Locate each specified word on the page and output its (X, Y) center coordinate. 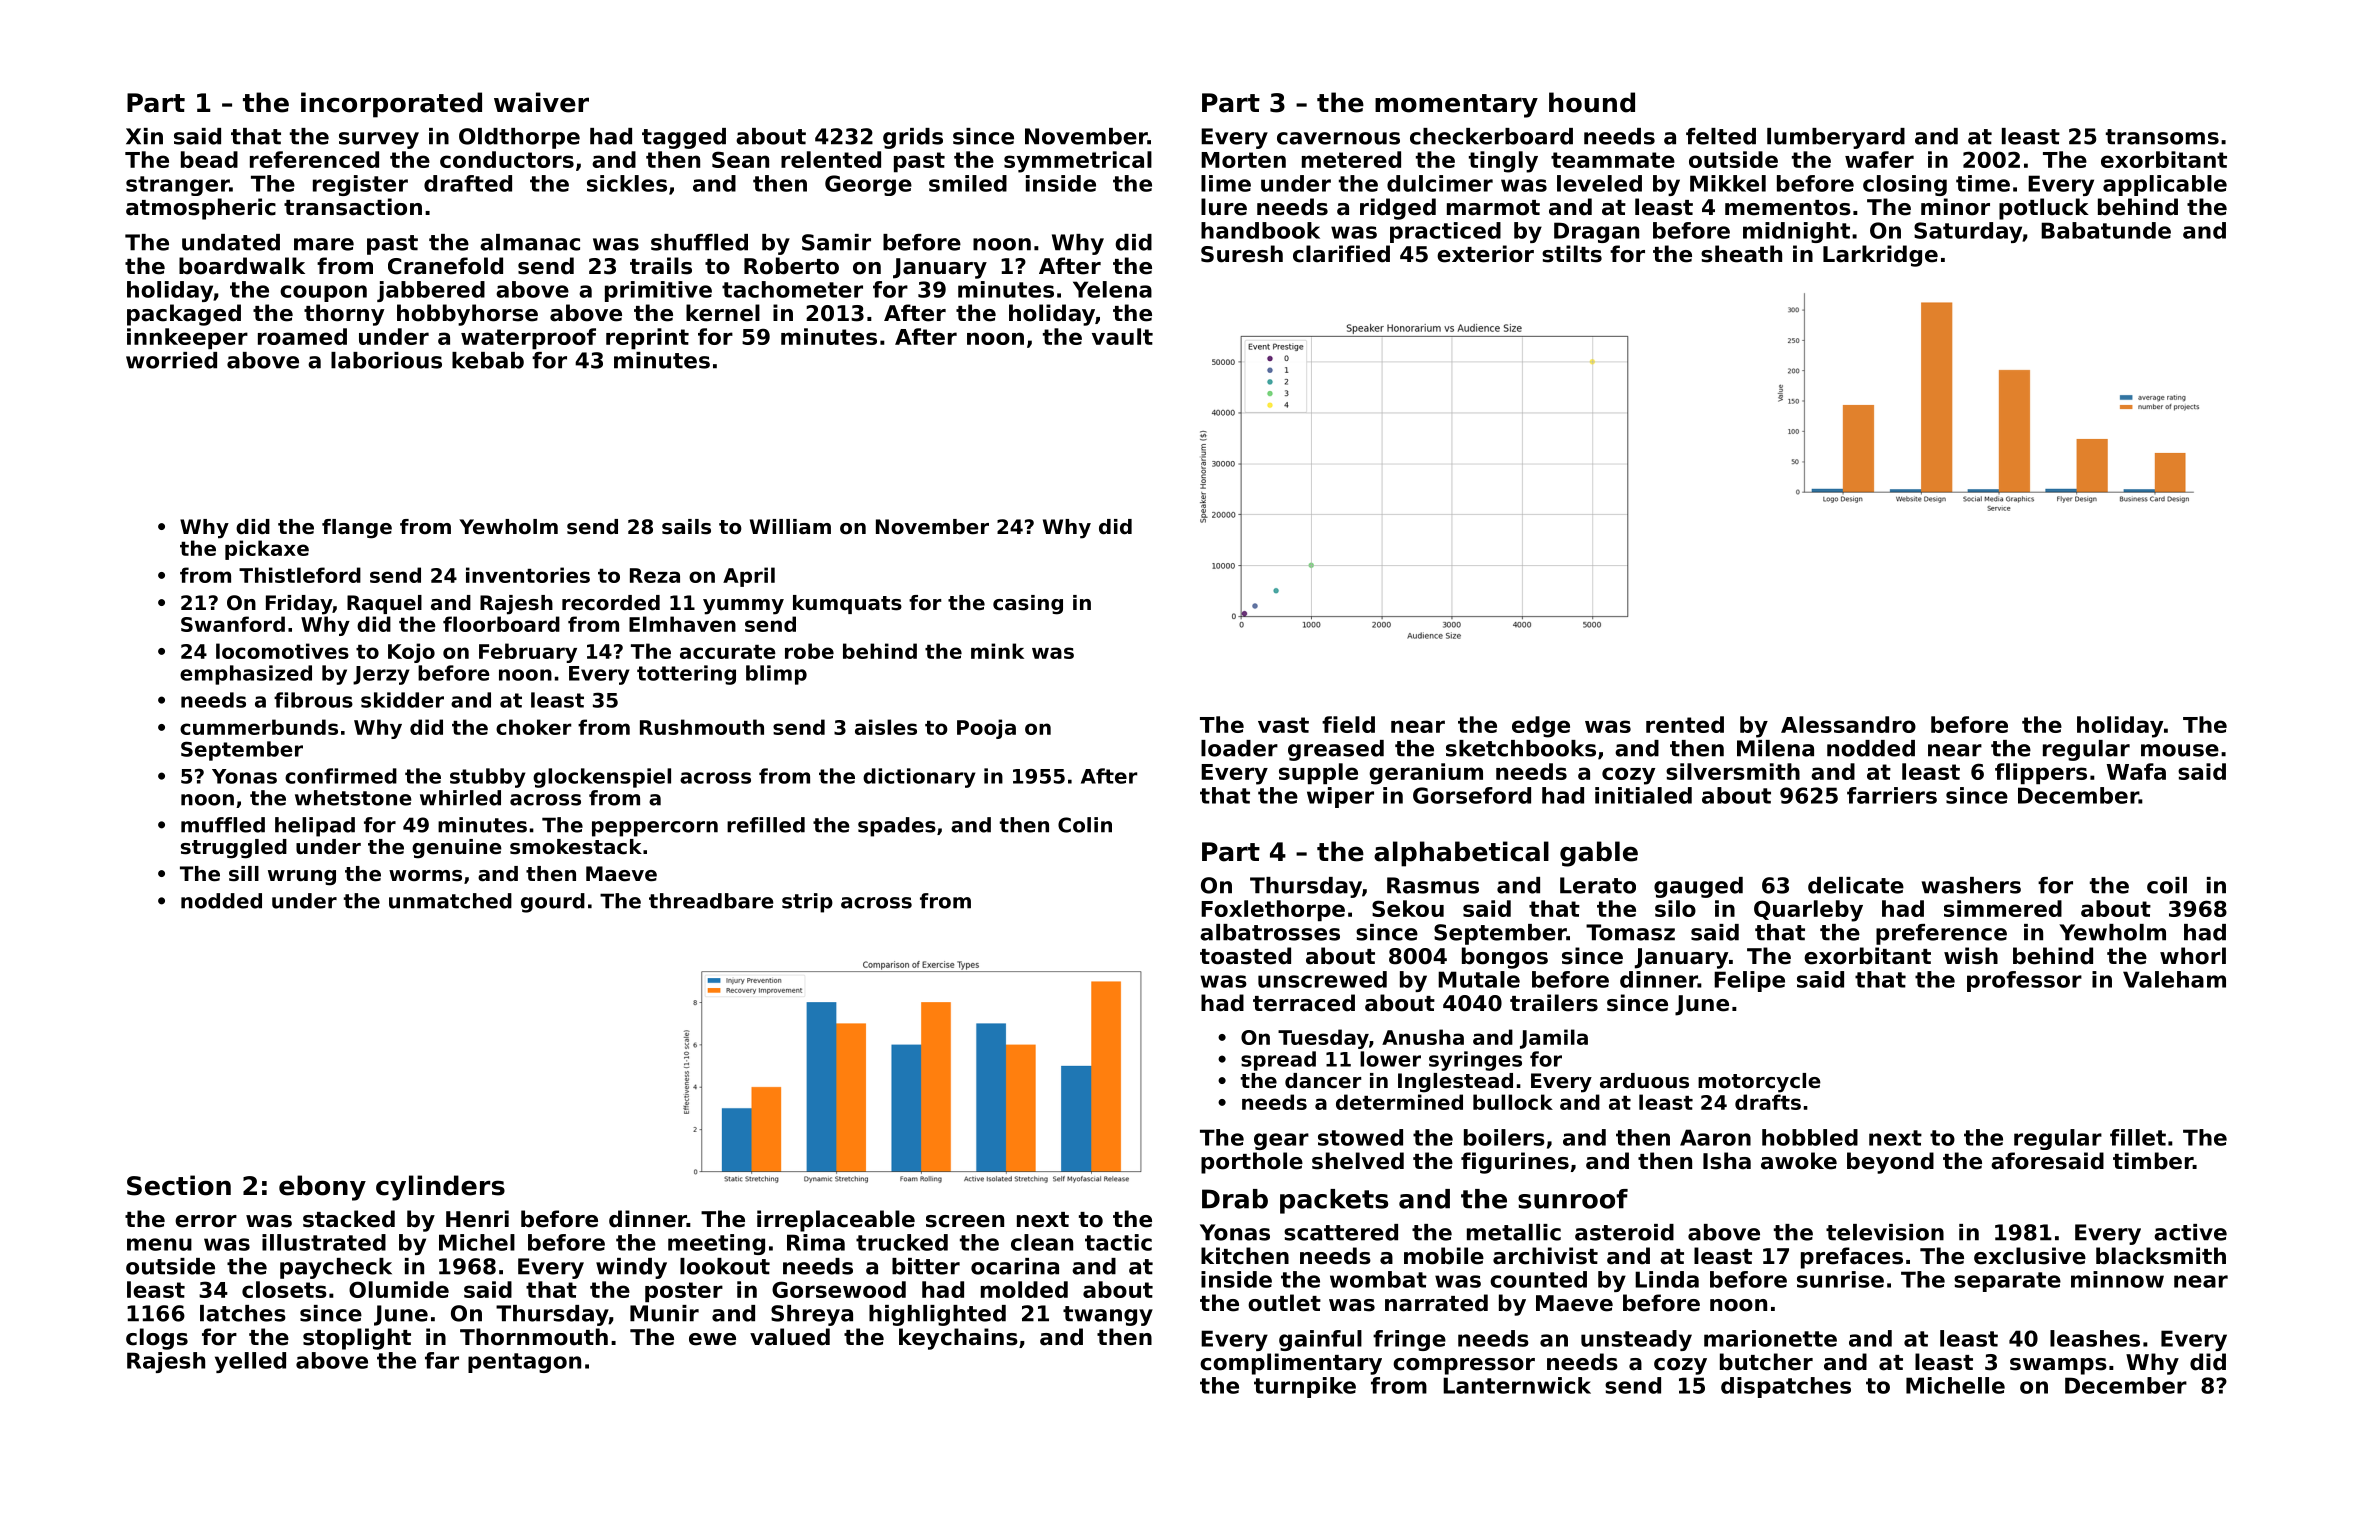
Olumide (399, 1289)
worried (171, 360)
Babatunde (2106, 230)
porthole (1252, 1163)
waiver (541, 102)
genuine (457, 849)
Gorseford (1472, 795)
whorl (2193, 956)
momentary (1456, 106)
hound (1592, 102)
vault (1122, 336)
